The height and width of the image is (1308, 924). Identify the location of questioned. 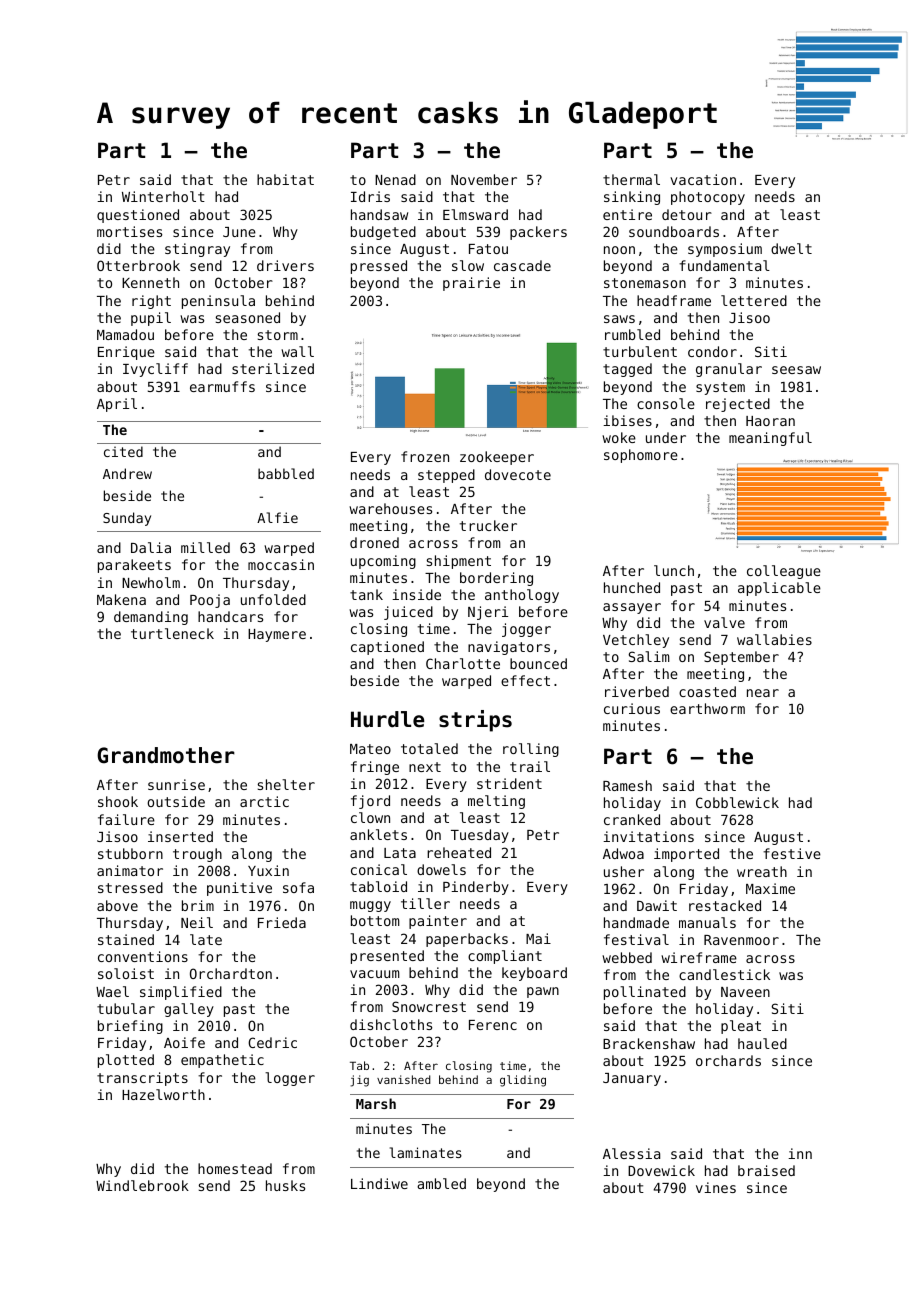
(138, 216).
